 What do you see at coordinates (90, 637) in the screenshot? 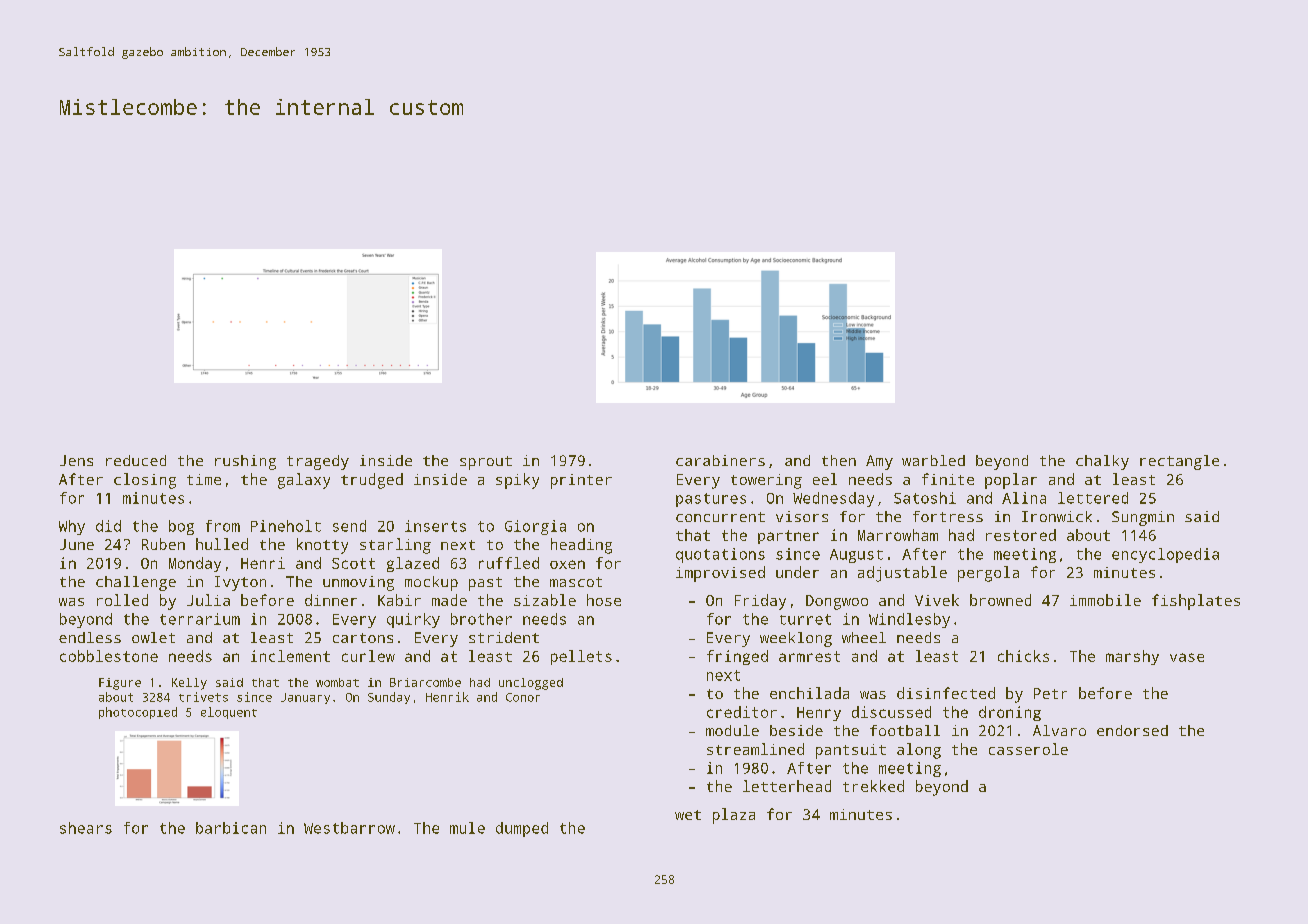
I see `endless` at bounding box center [90, 637].
